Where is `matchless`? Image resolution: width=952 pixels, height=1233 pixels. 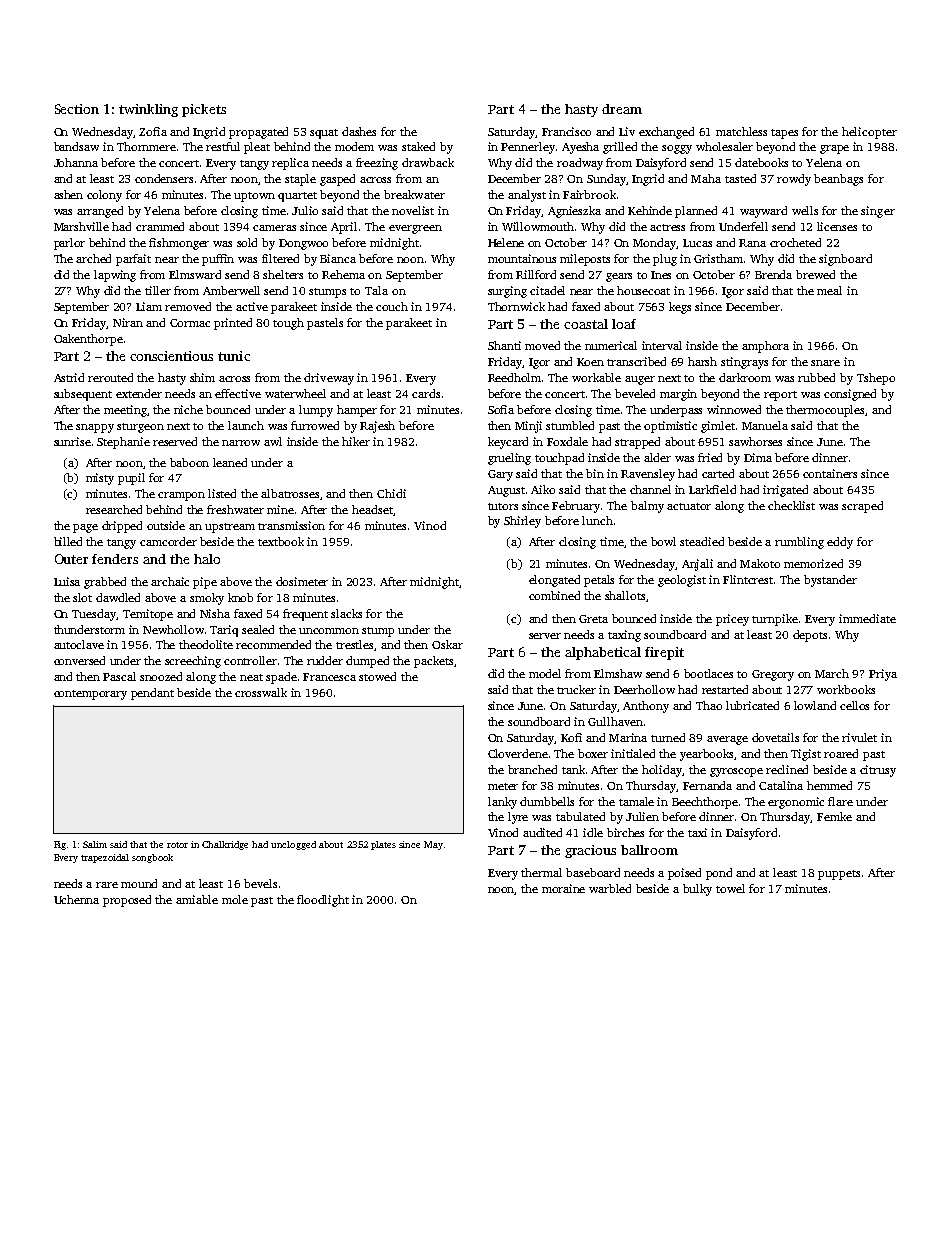
matchless is located at coordinates (741, 131).
